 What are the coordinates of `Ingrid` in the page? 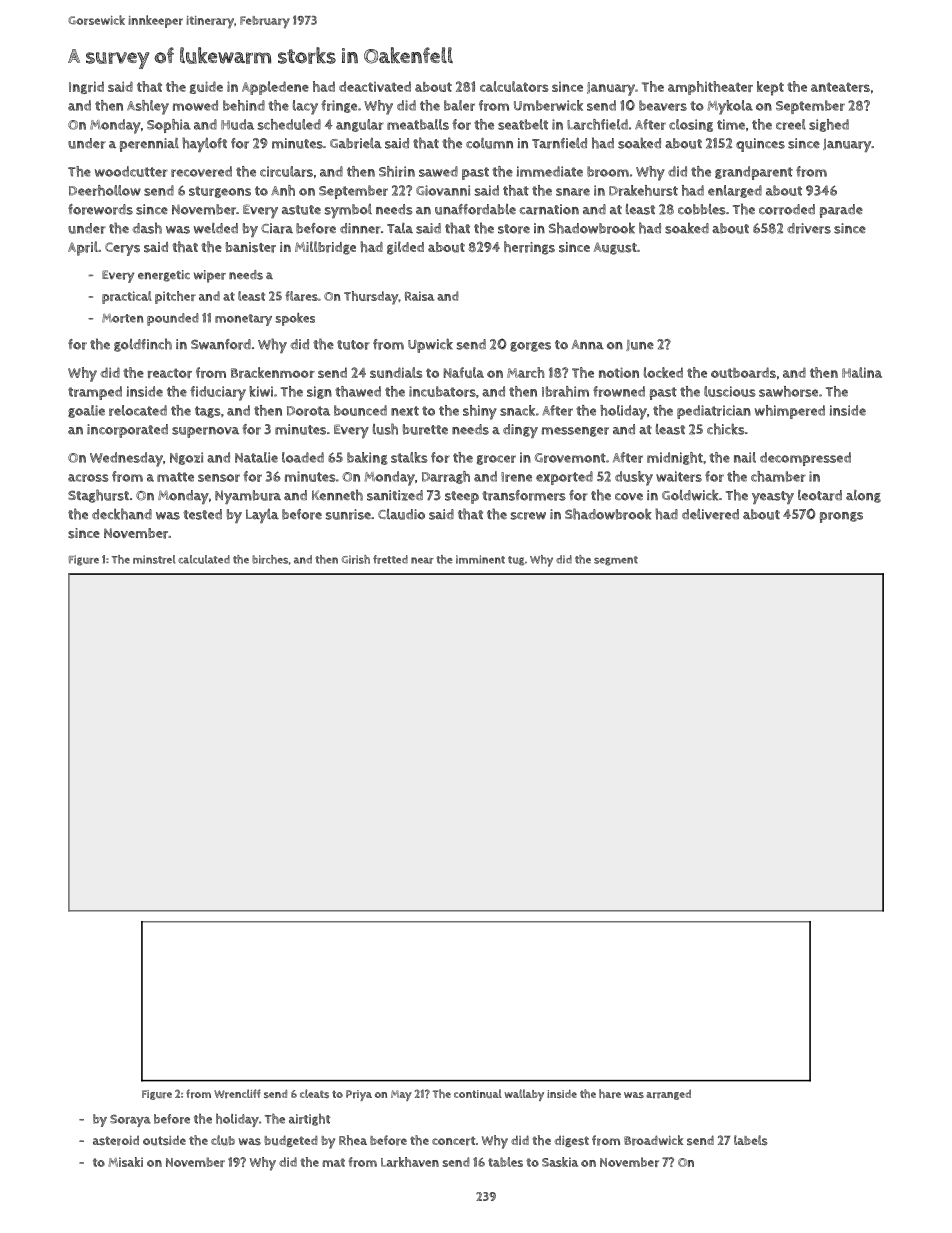 It's located at (86, 87).
